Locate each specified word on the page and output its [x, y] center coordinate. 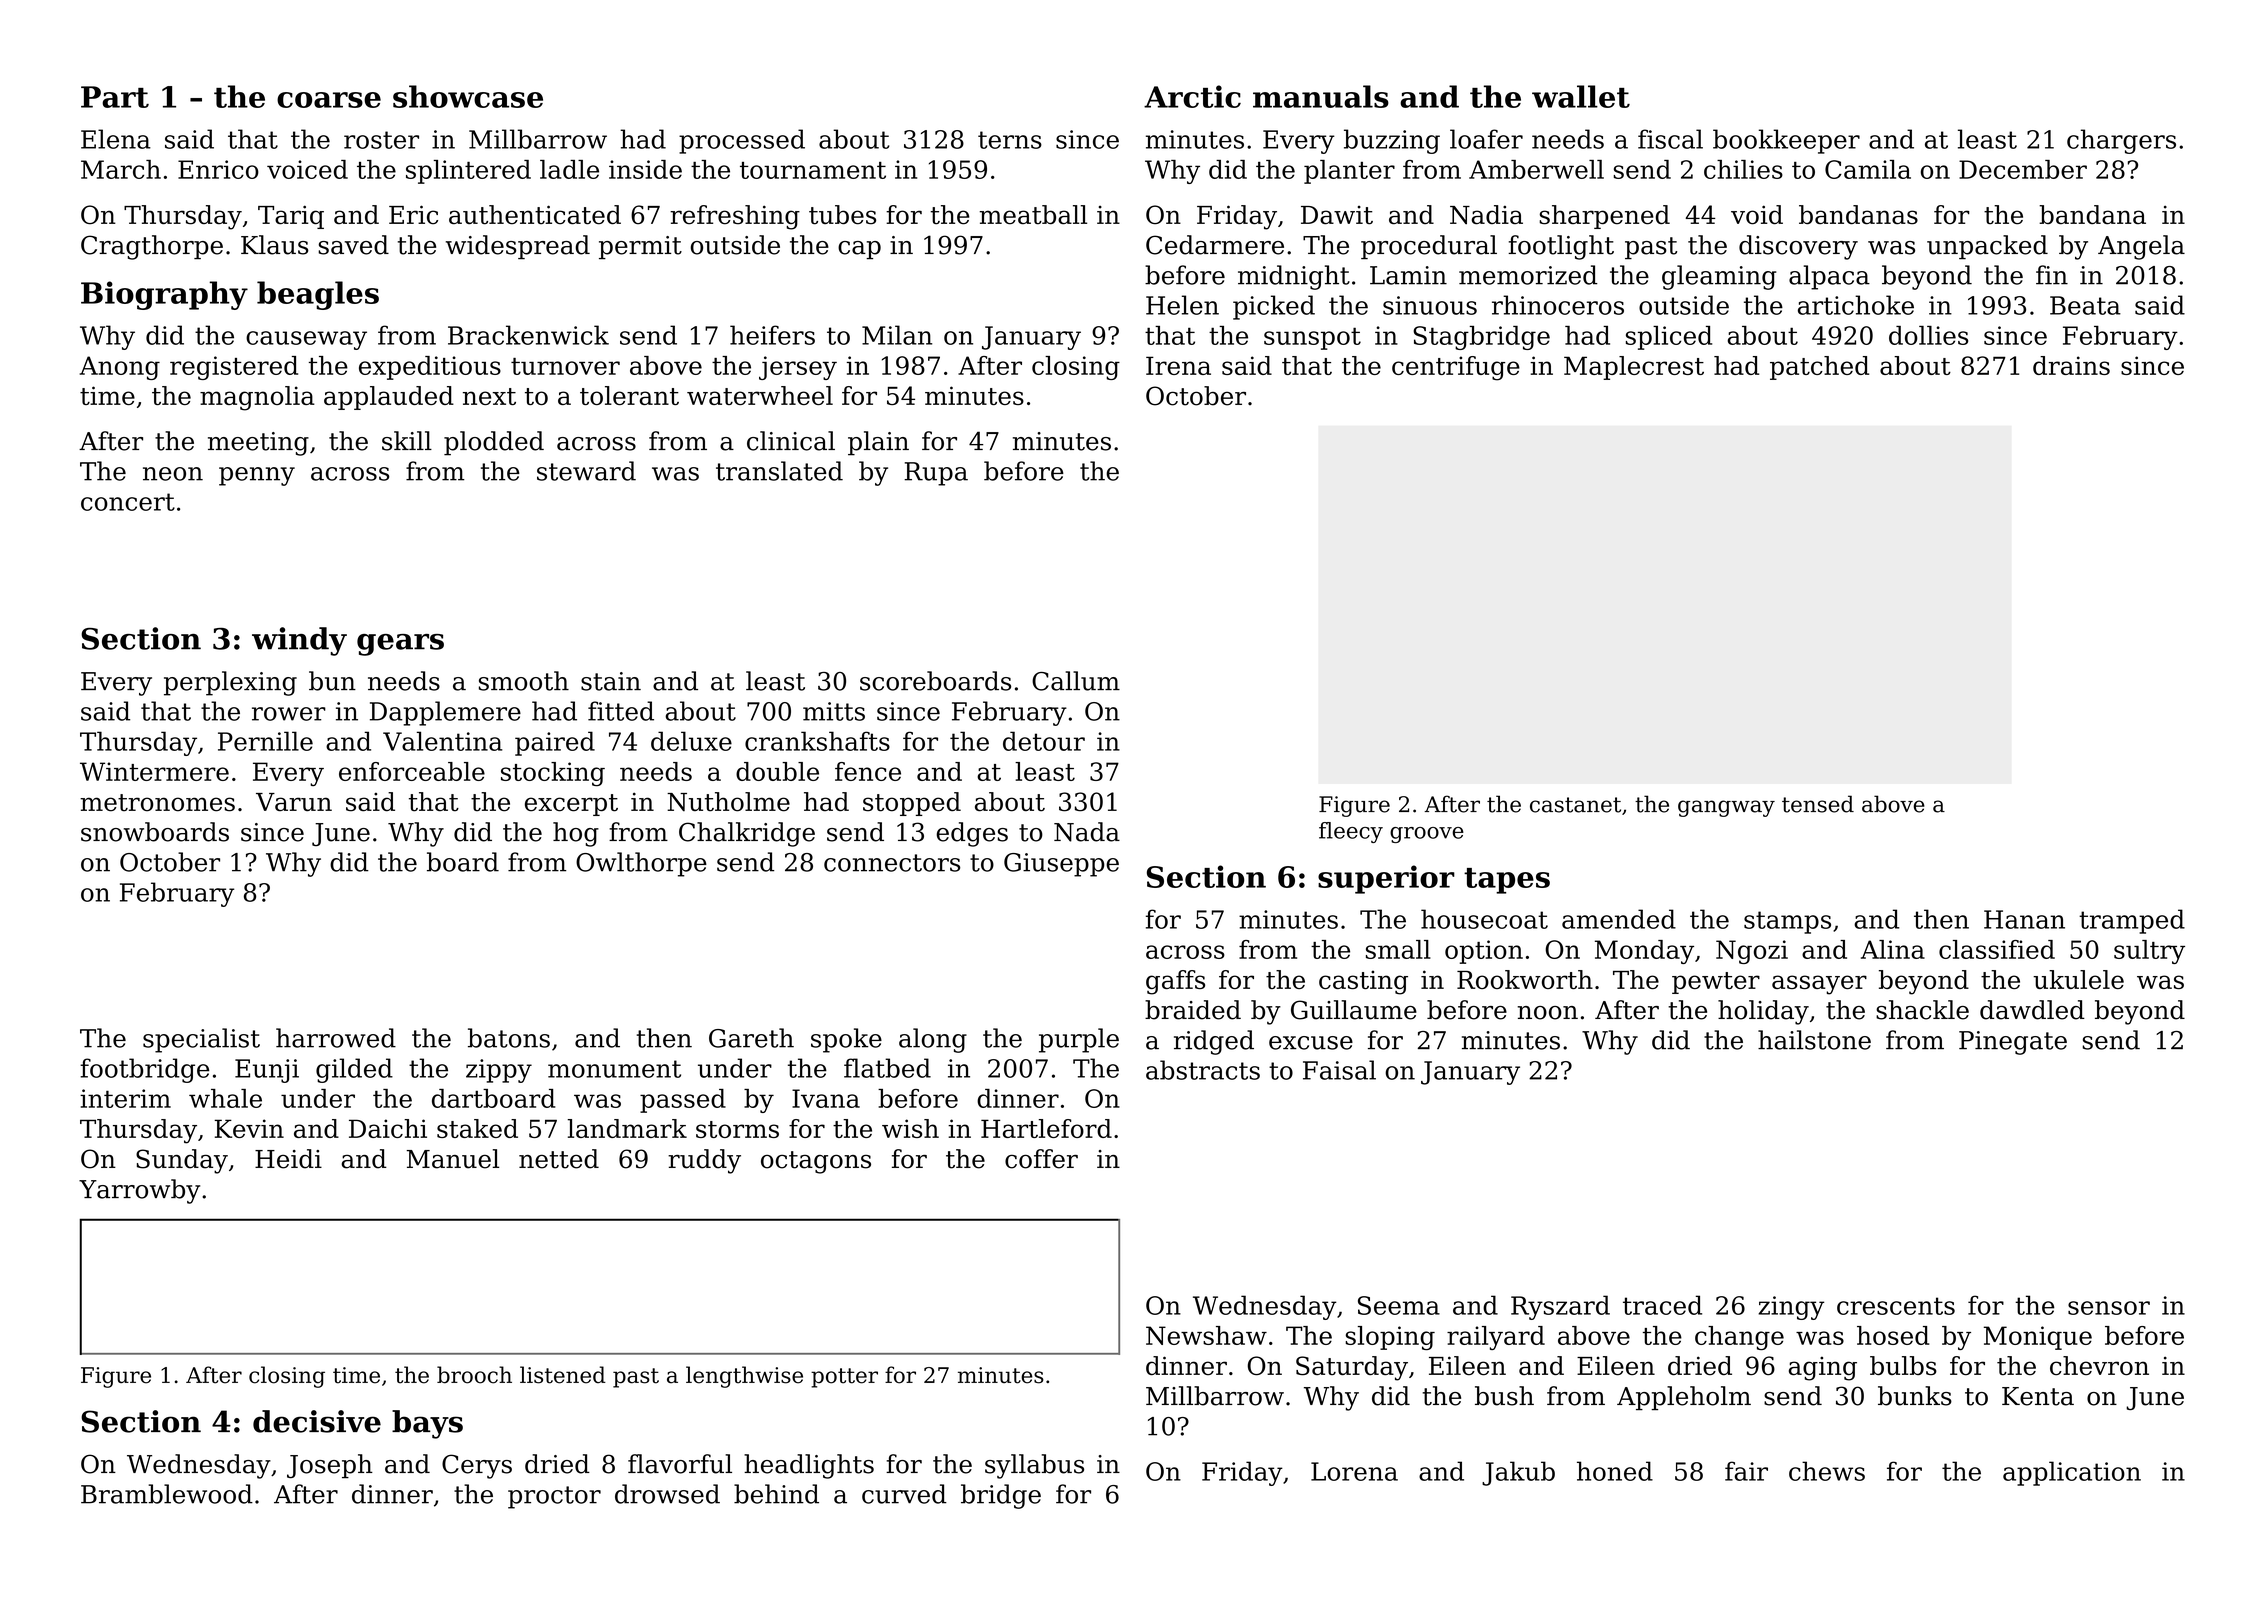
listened [563, 1375]
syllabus [1034, 1466]
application [2072, 1473]
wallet [1581, 96]
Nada [1087, 832]
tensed [1818, 804]
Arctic [1192, 96]
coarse [329, 100]
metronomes [157, 803]
